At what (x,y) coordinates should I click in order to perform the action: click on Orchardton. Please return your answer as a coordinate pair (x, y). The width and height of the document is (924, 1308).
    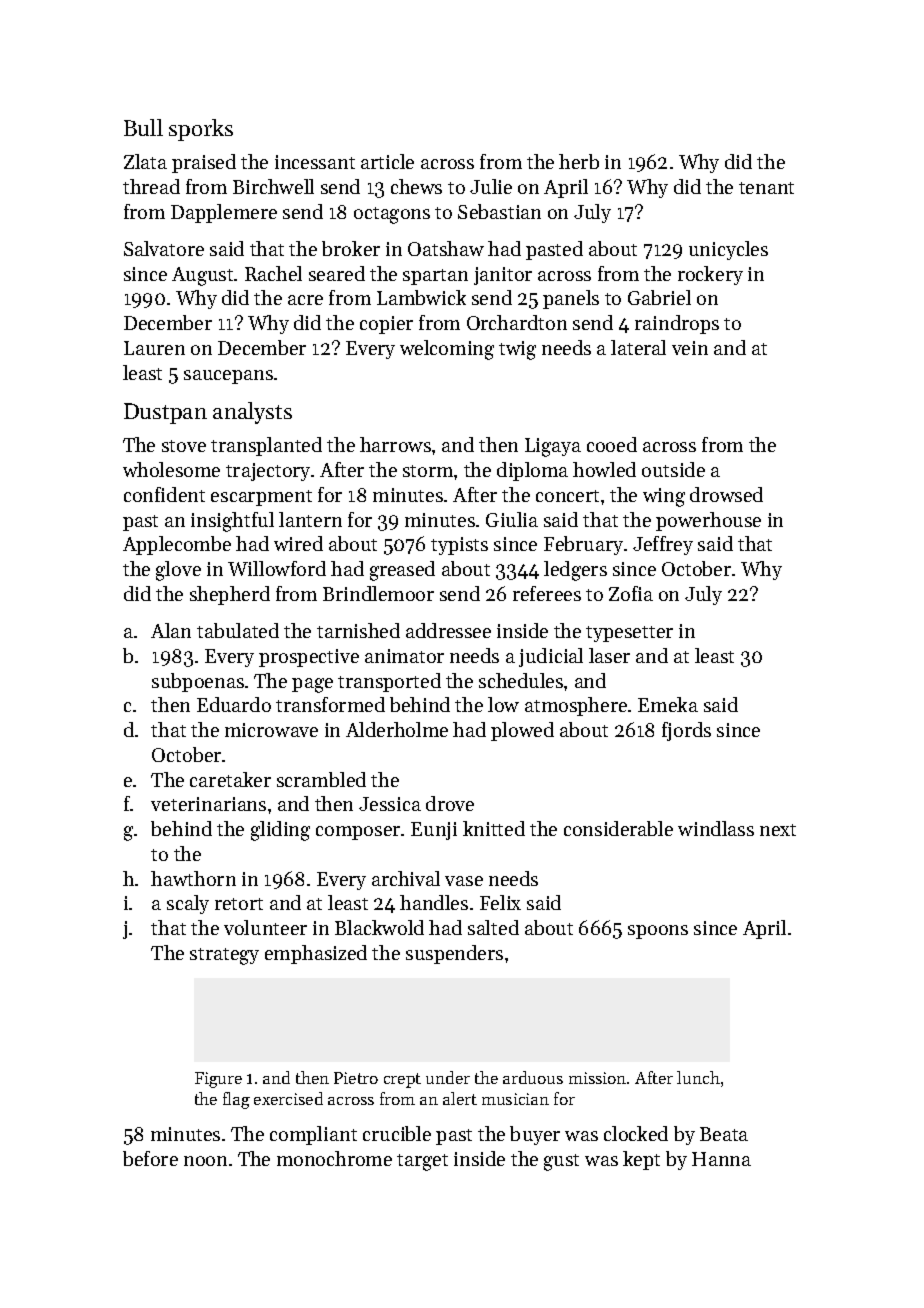
    Looking at the image, I should click on (517, 322).
